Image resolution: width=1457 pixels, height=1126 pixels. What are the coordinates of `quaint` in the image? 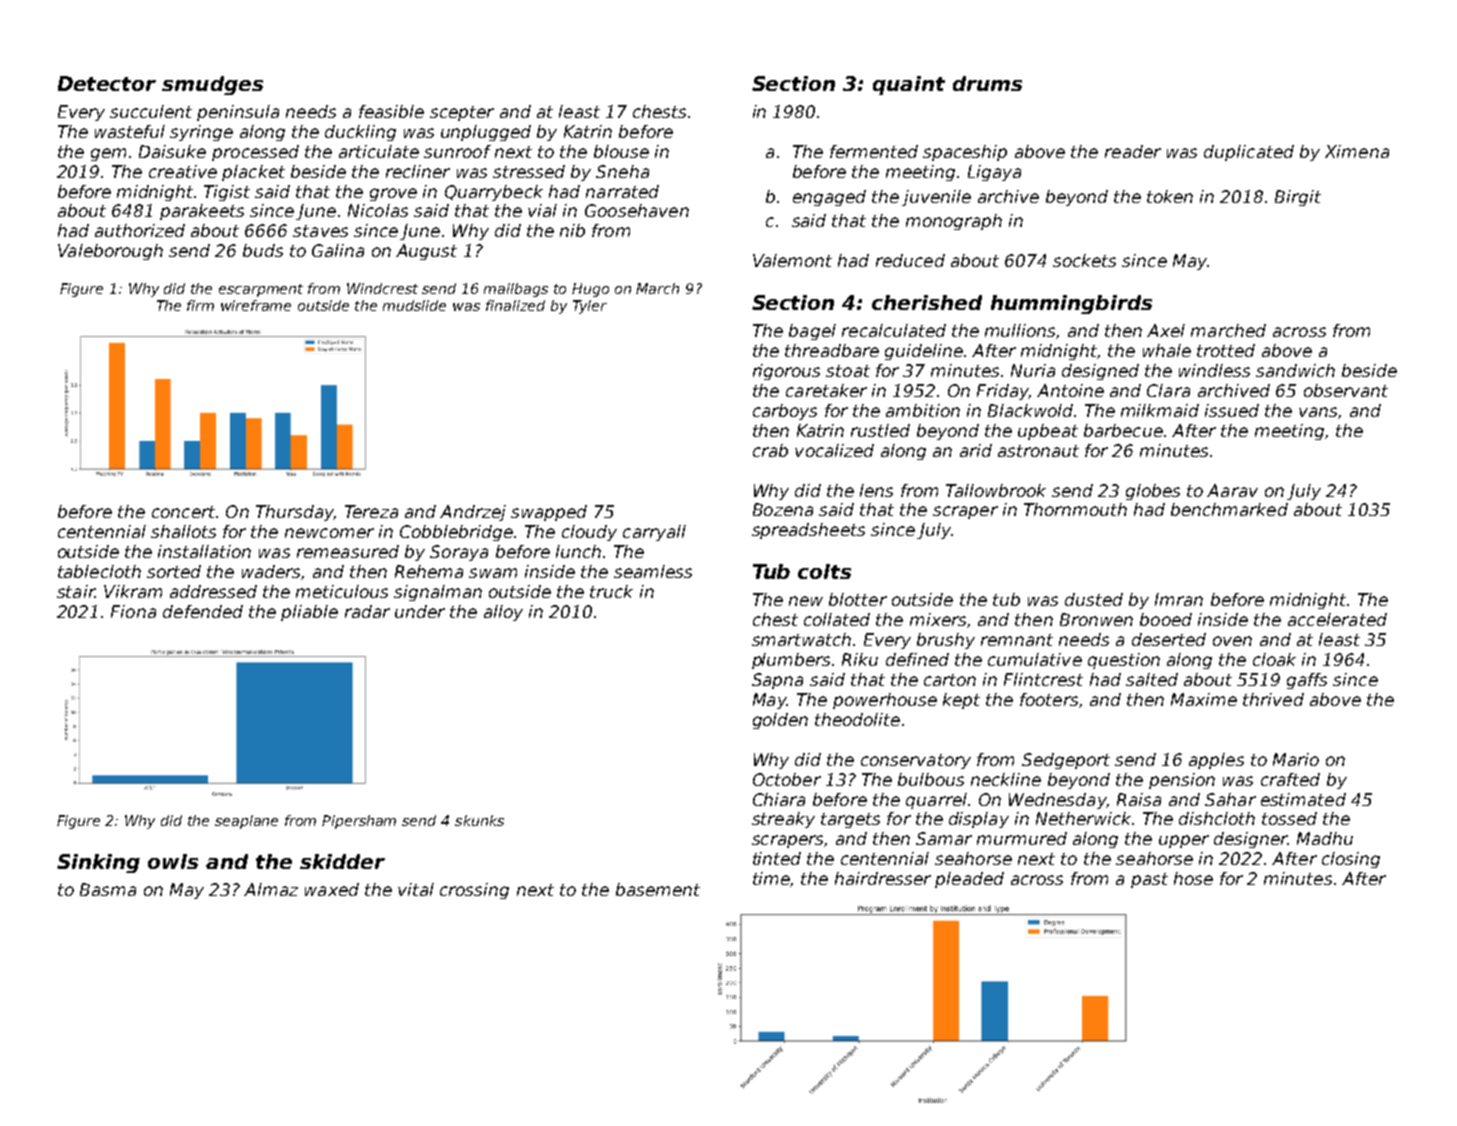 It's located at (909, 85).
